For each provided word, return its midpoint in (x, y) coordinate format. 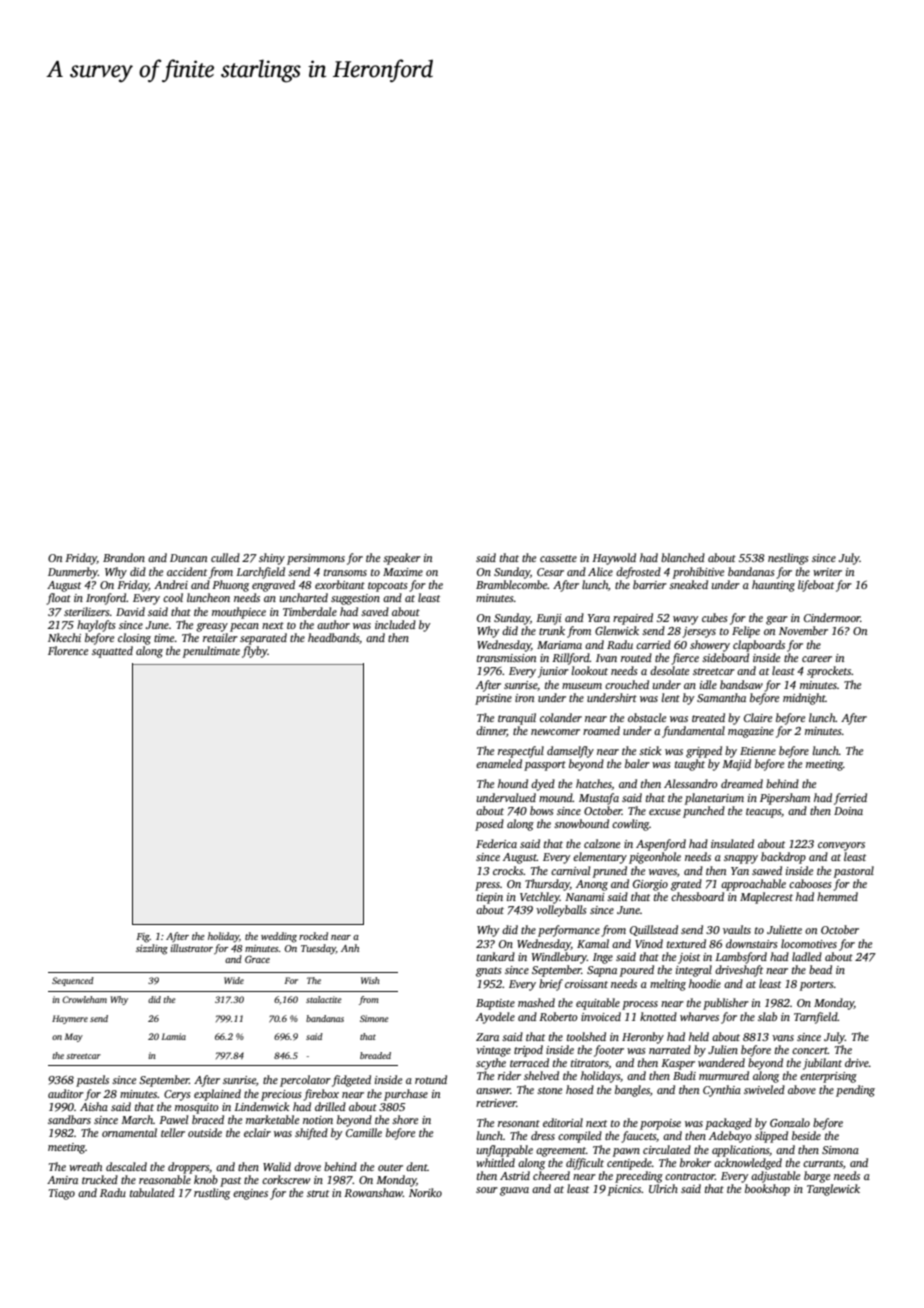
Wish (370, 980)
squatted (112, 652)
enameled (499, 763)
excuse (665, 812)
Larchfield (260, 573)
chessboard (697, 896)
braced (208, 1119)
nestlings (788, 559)
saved (375, 611)
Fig (143, 938)
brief (551, 985)
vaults (737, 929)
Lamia (174, 1036)
